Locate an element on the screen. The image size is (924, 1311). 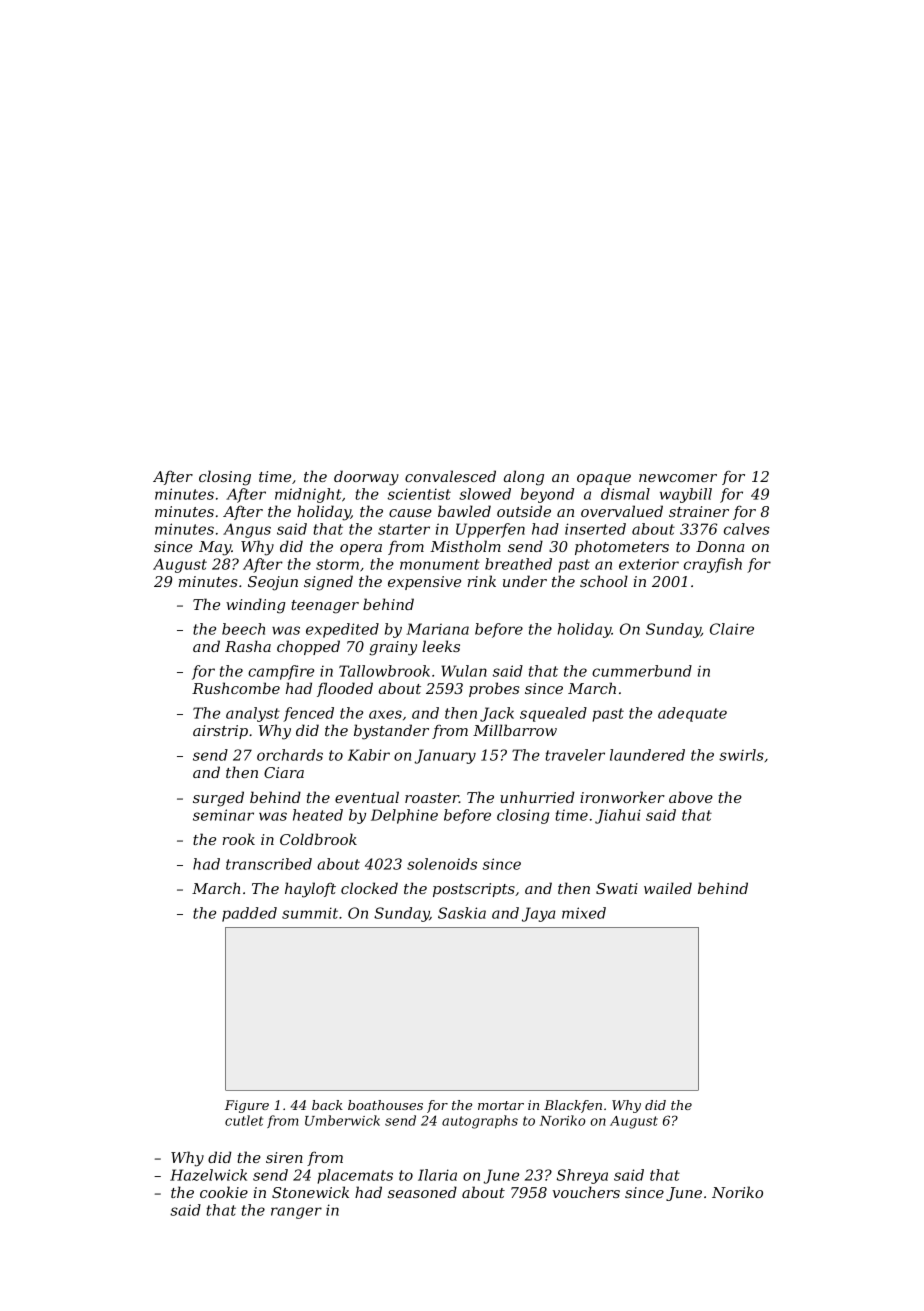
surged is located at coordinates (218, 799).
